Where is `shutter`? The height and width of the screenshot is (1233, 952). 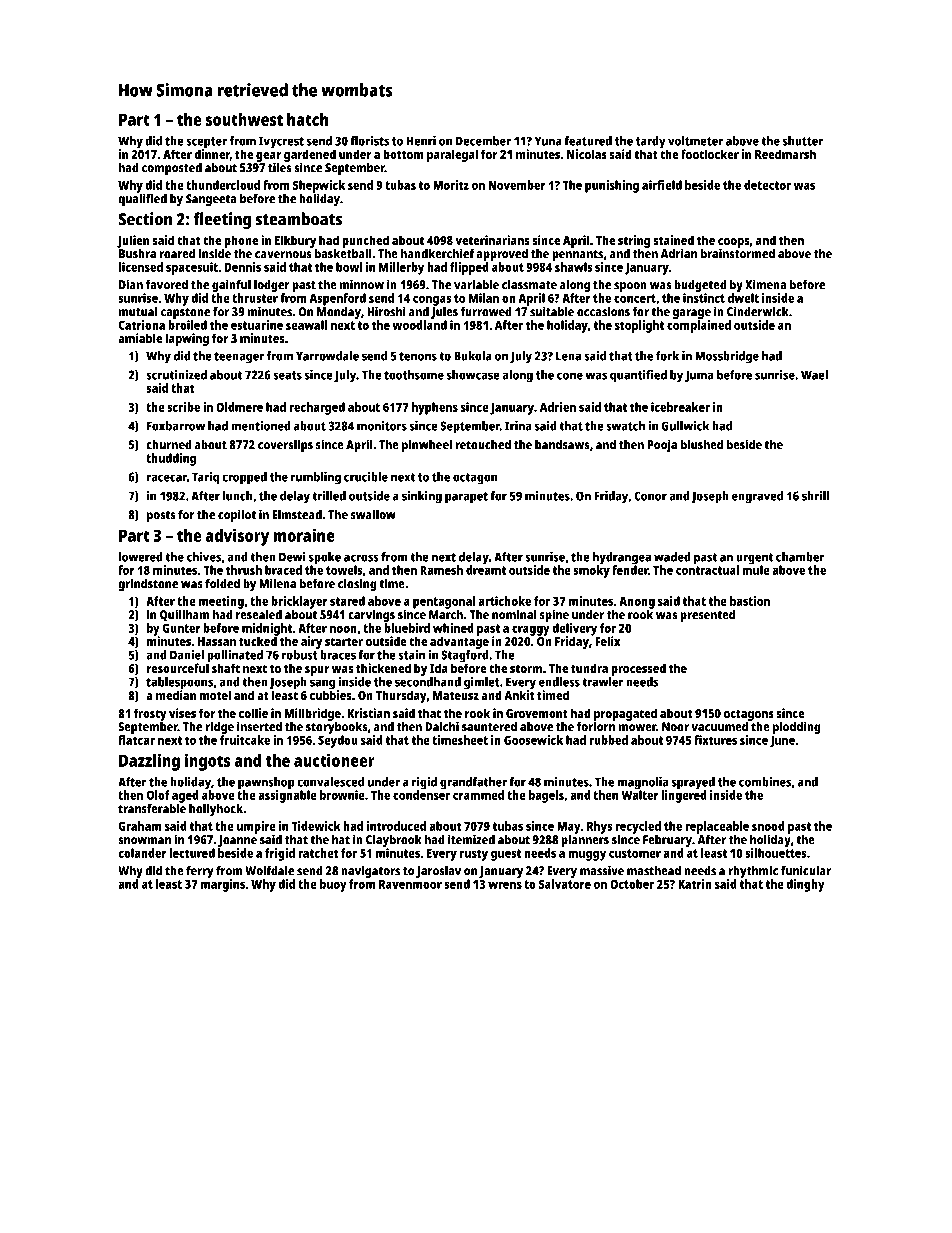 shutter is located at coordinates (803, 141).
